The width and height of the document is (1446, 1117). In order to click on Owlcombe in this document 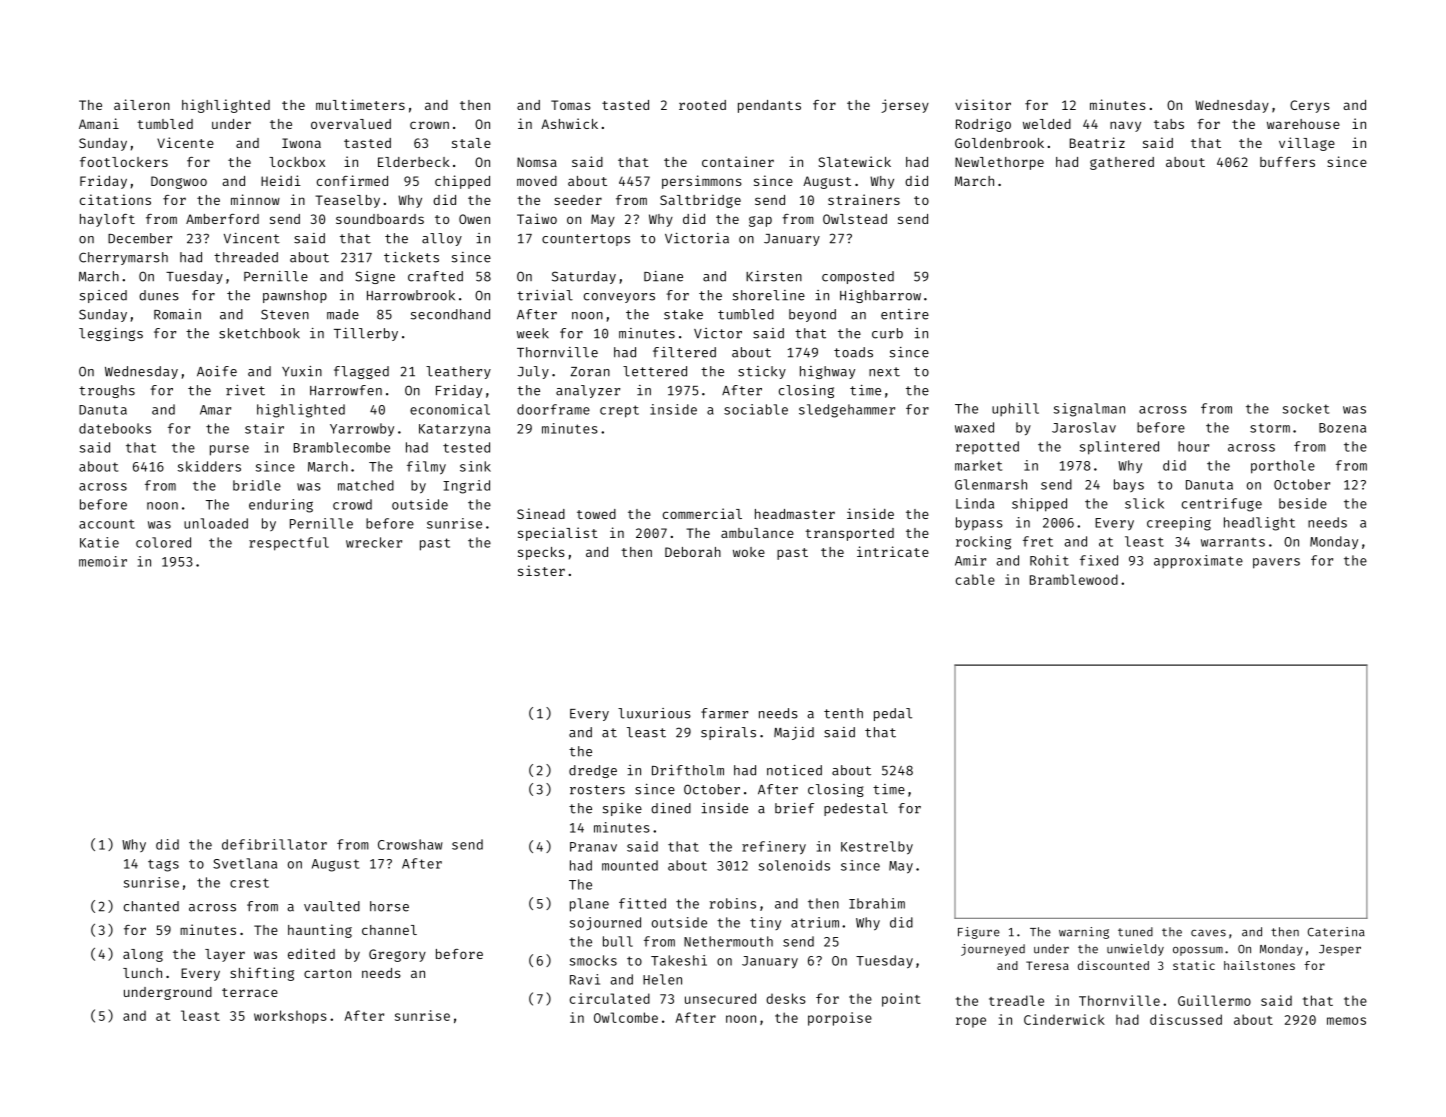, I will do `click(626, 1017)`.
